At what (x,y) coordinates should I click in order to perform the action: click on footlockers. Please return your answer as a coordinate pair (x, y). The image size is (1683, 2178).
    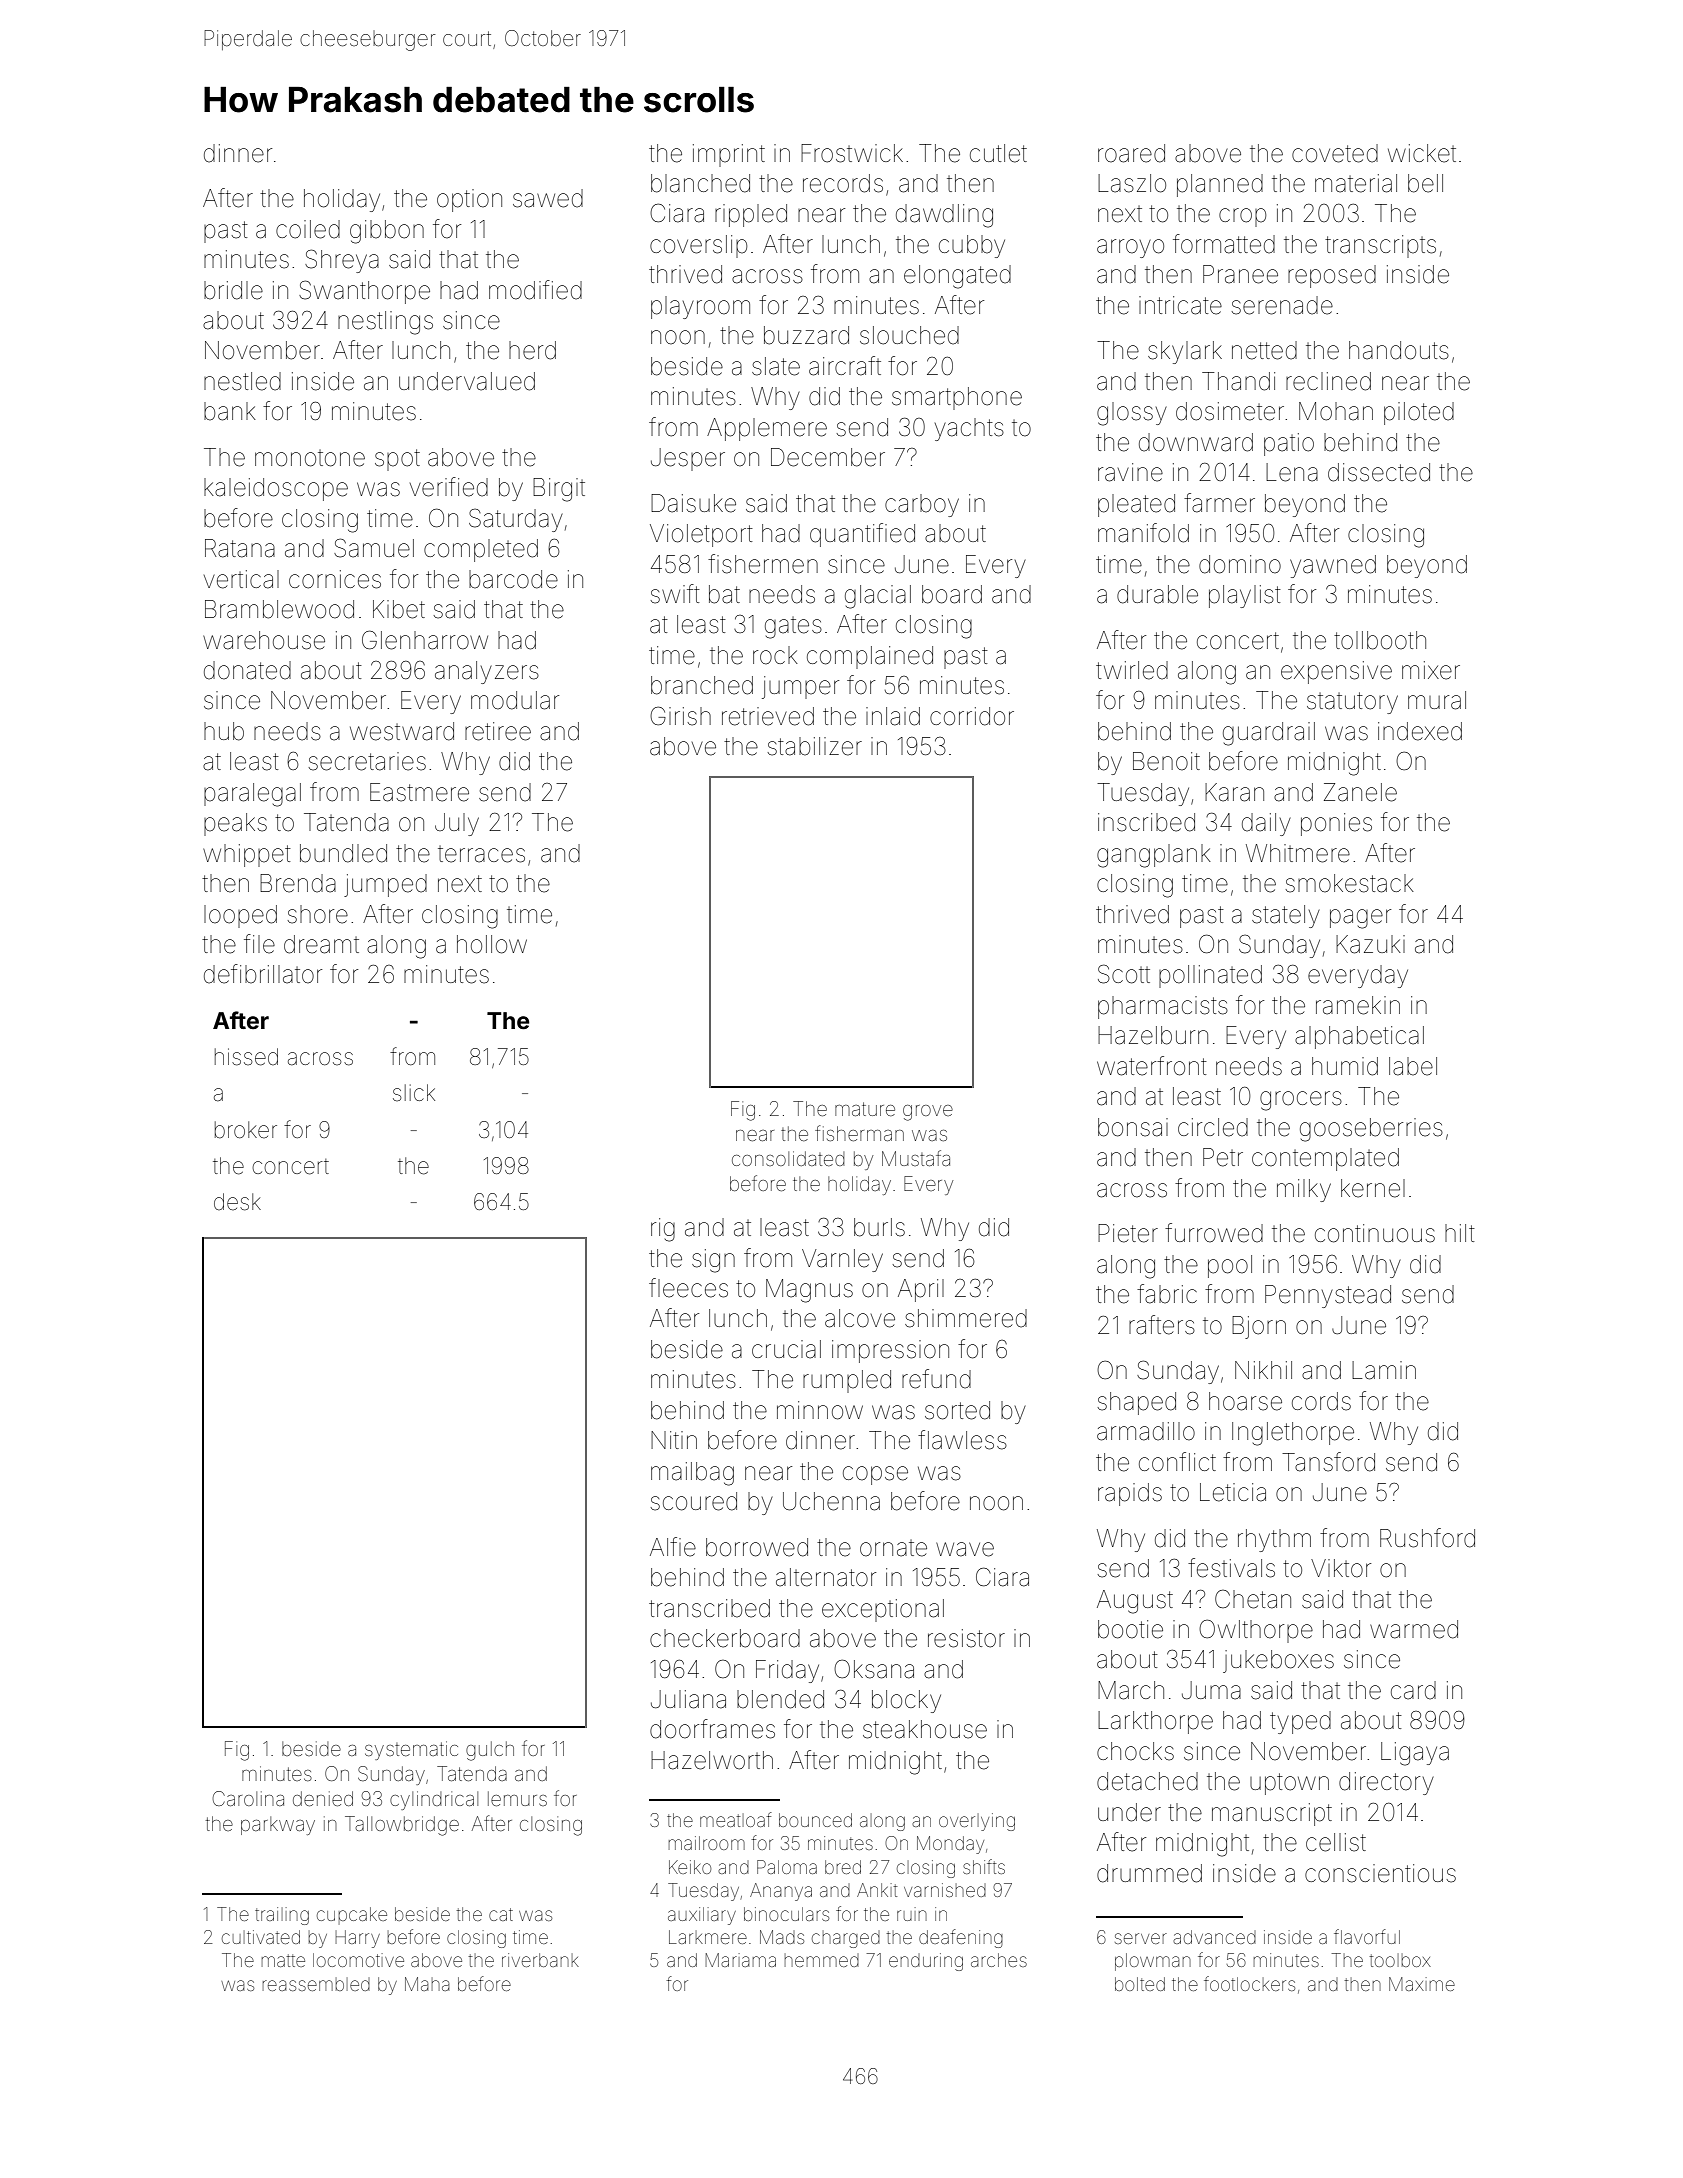
    Looking at the image, I should click on (1249, 1983).
